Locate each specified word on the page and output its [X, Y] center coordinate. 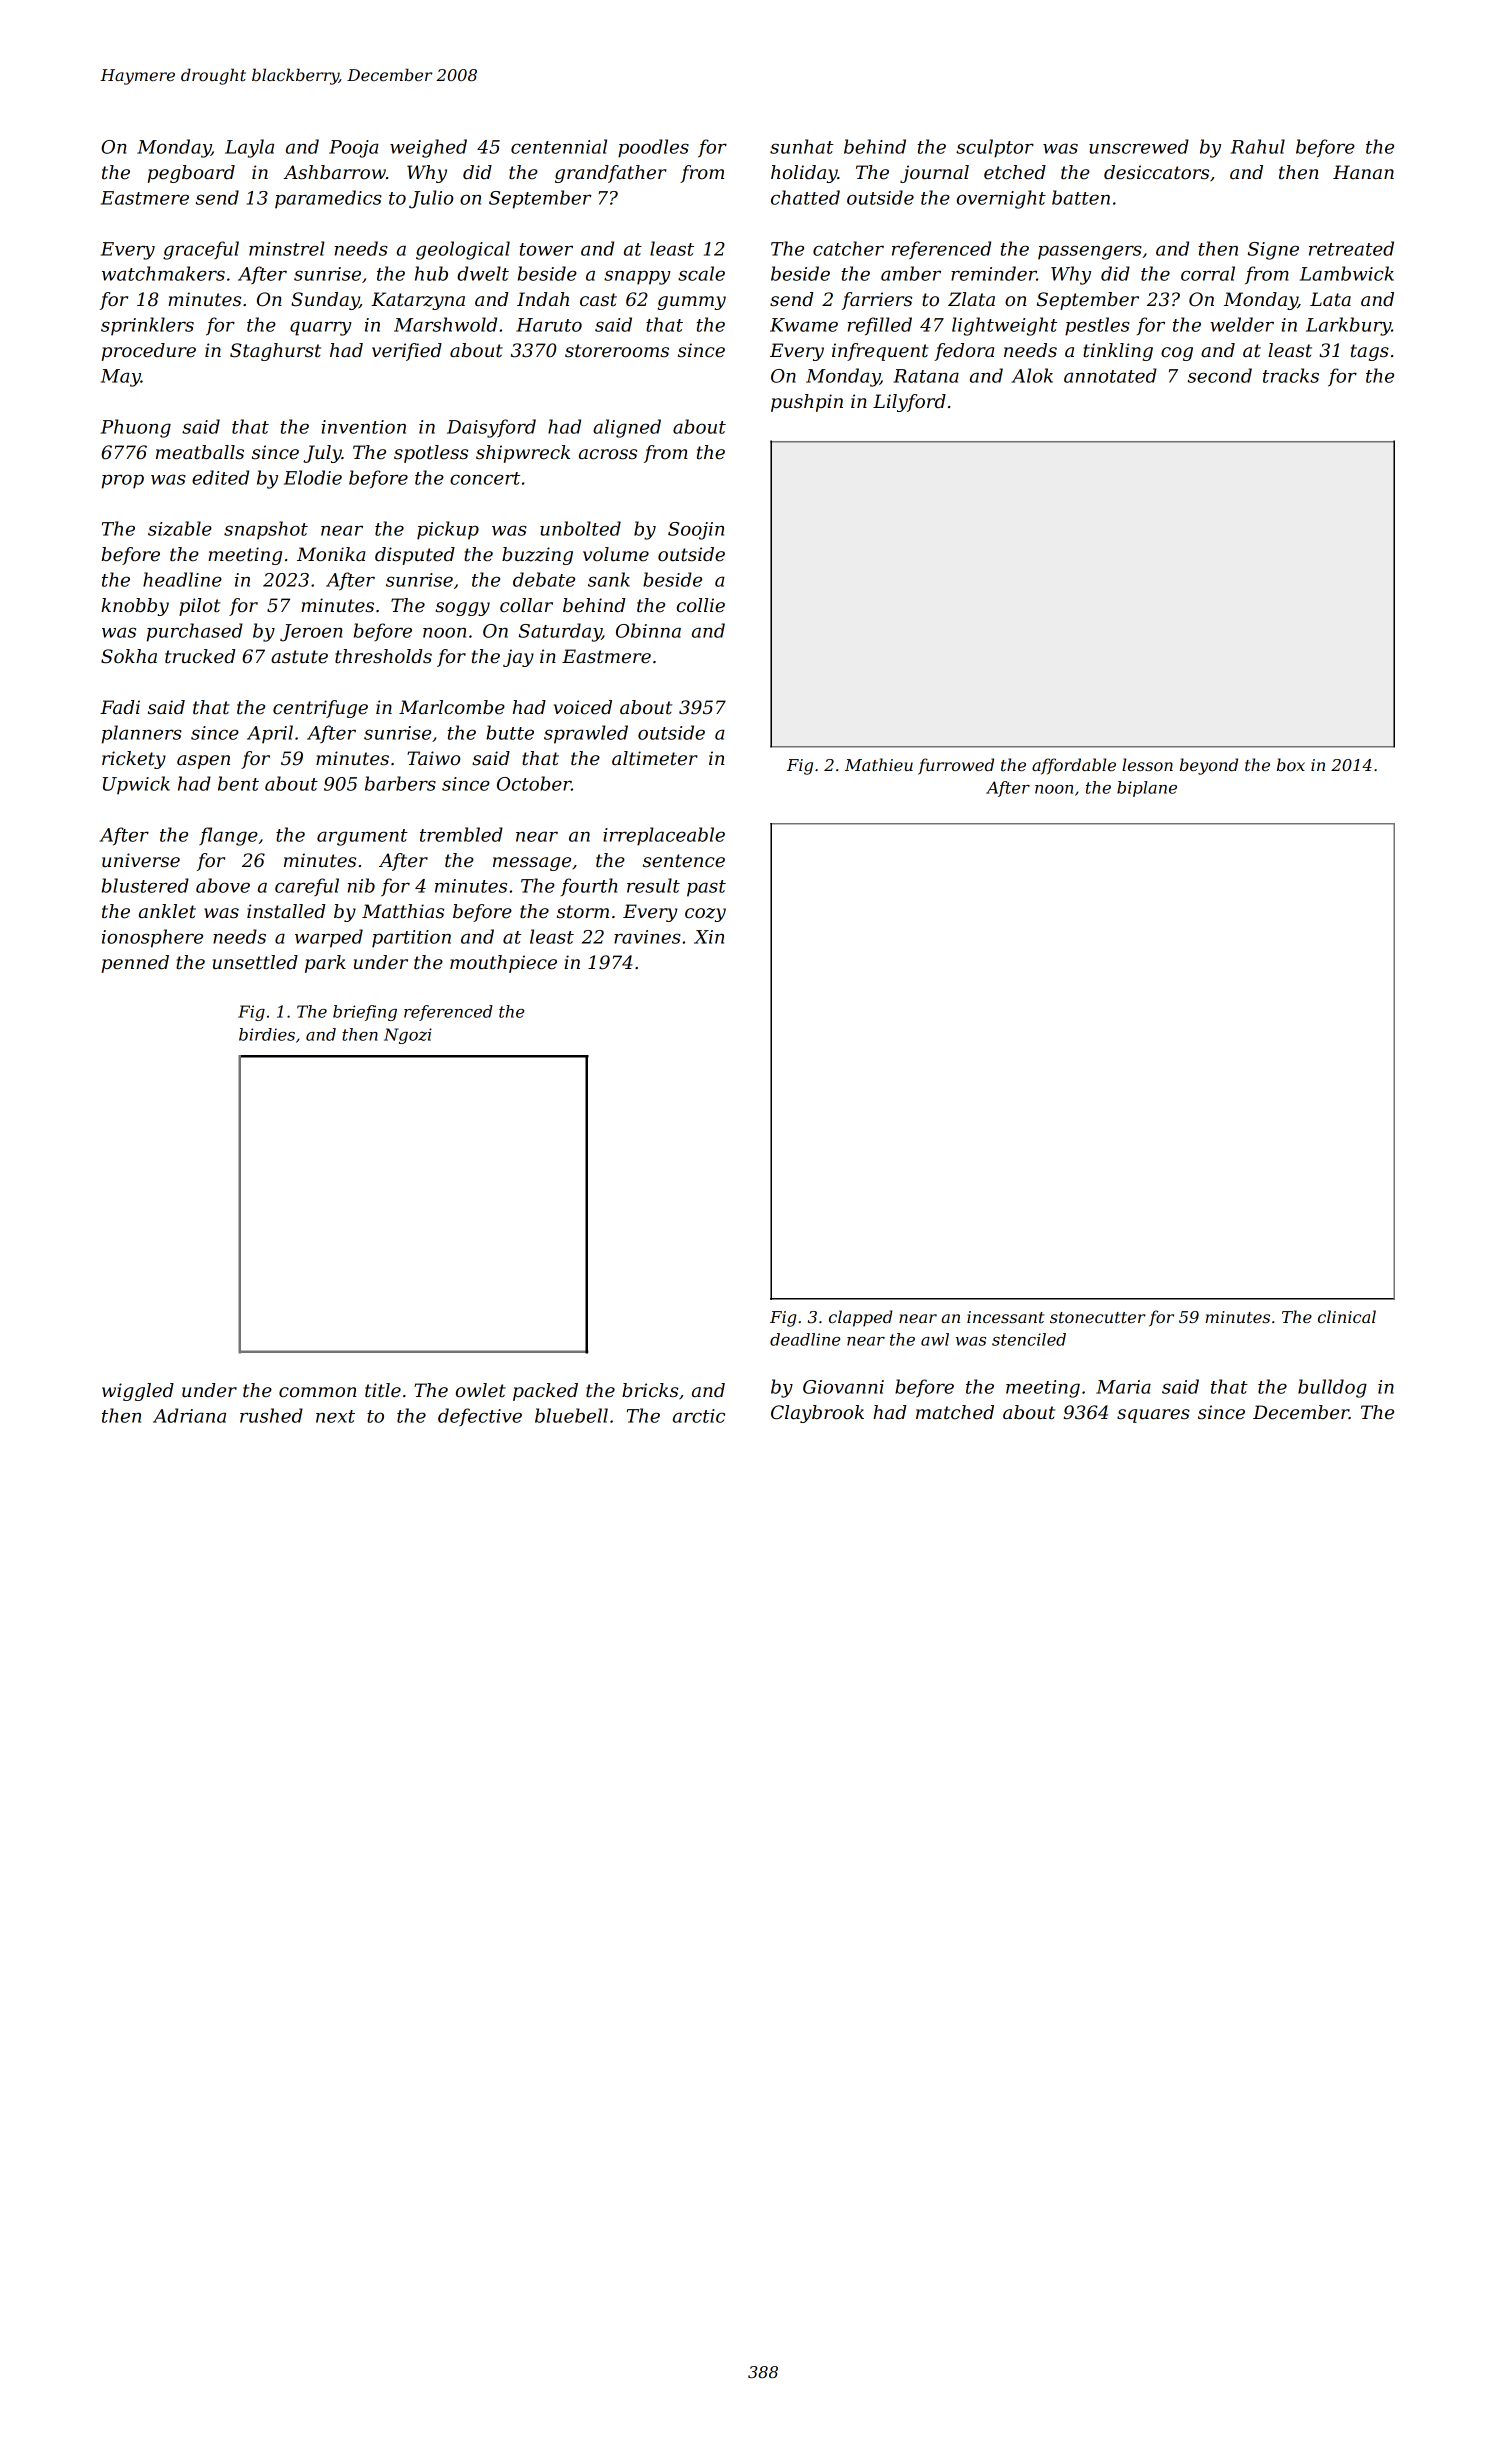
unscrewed [1139, 146]
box [1291, 764]
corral [1208, 273]
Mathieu [879, 764]
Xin [709, 937]
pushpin [807, 403]
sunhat [802, 146]
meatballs [200, 452]
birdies [267, 1034]
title [383, 1390]
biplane [1147, 789]
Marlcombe [452, 707]
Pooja [354, 149]
